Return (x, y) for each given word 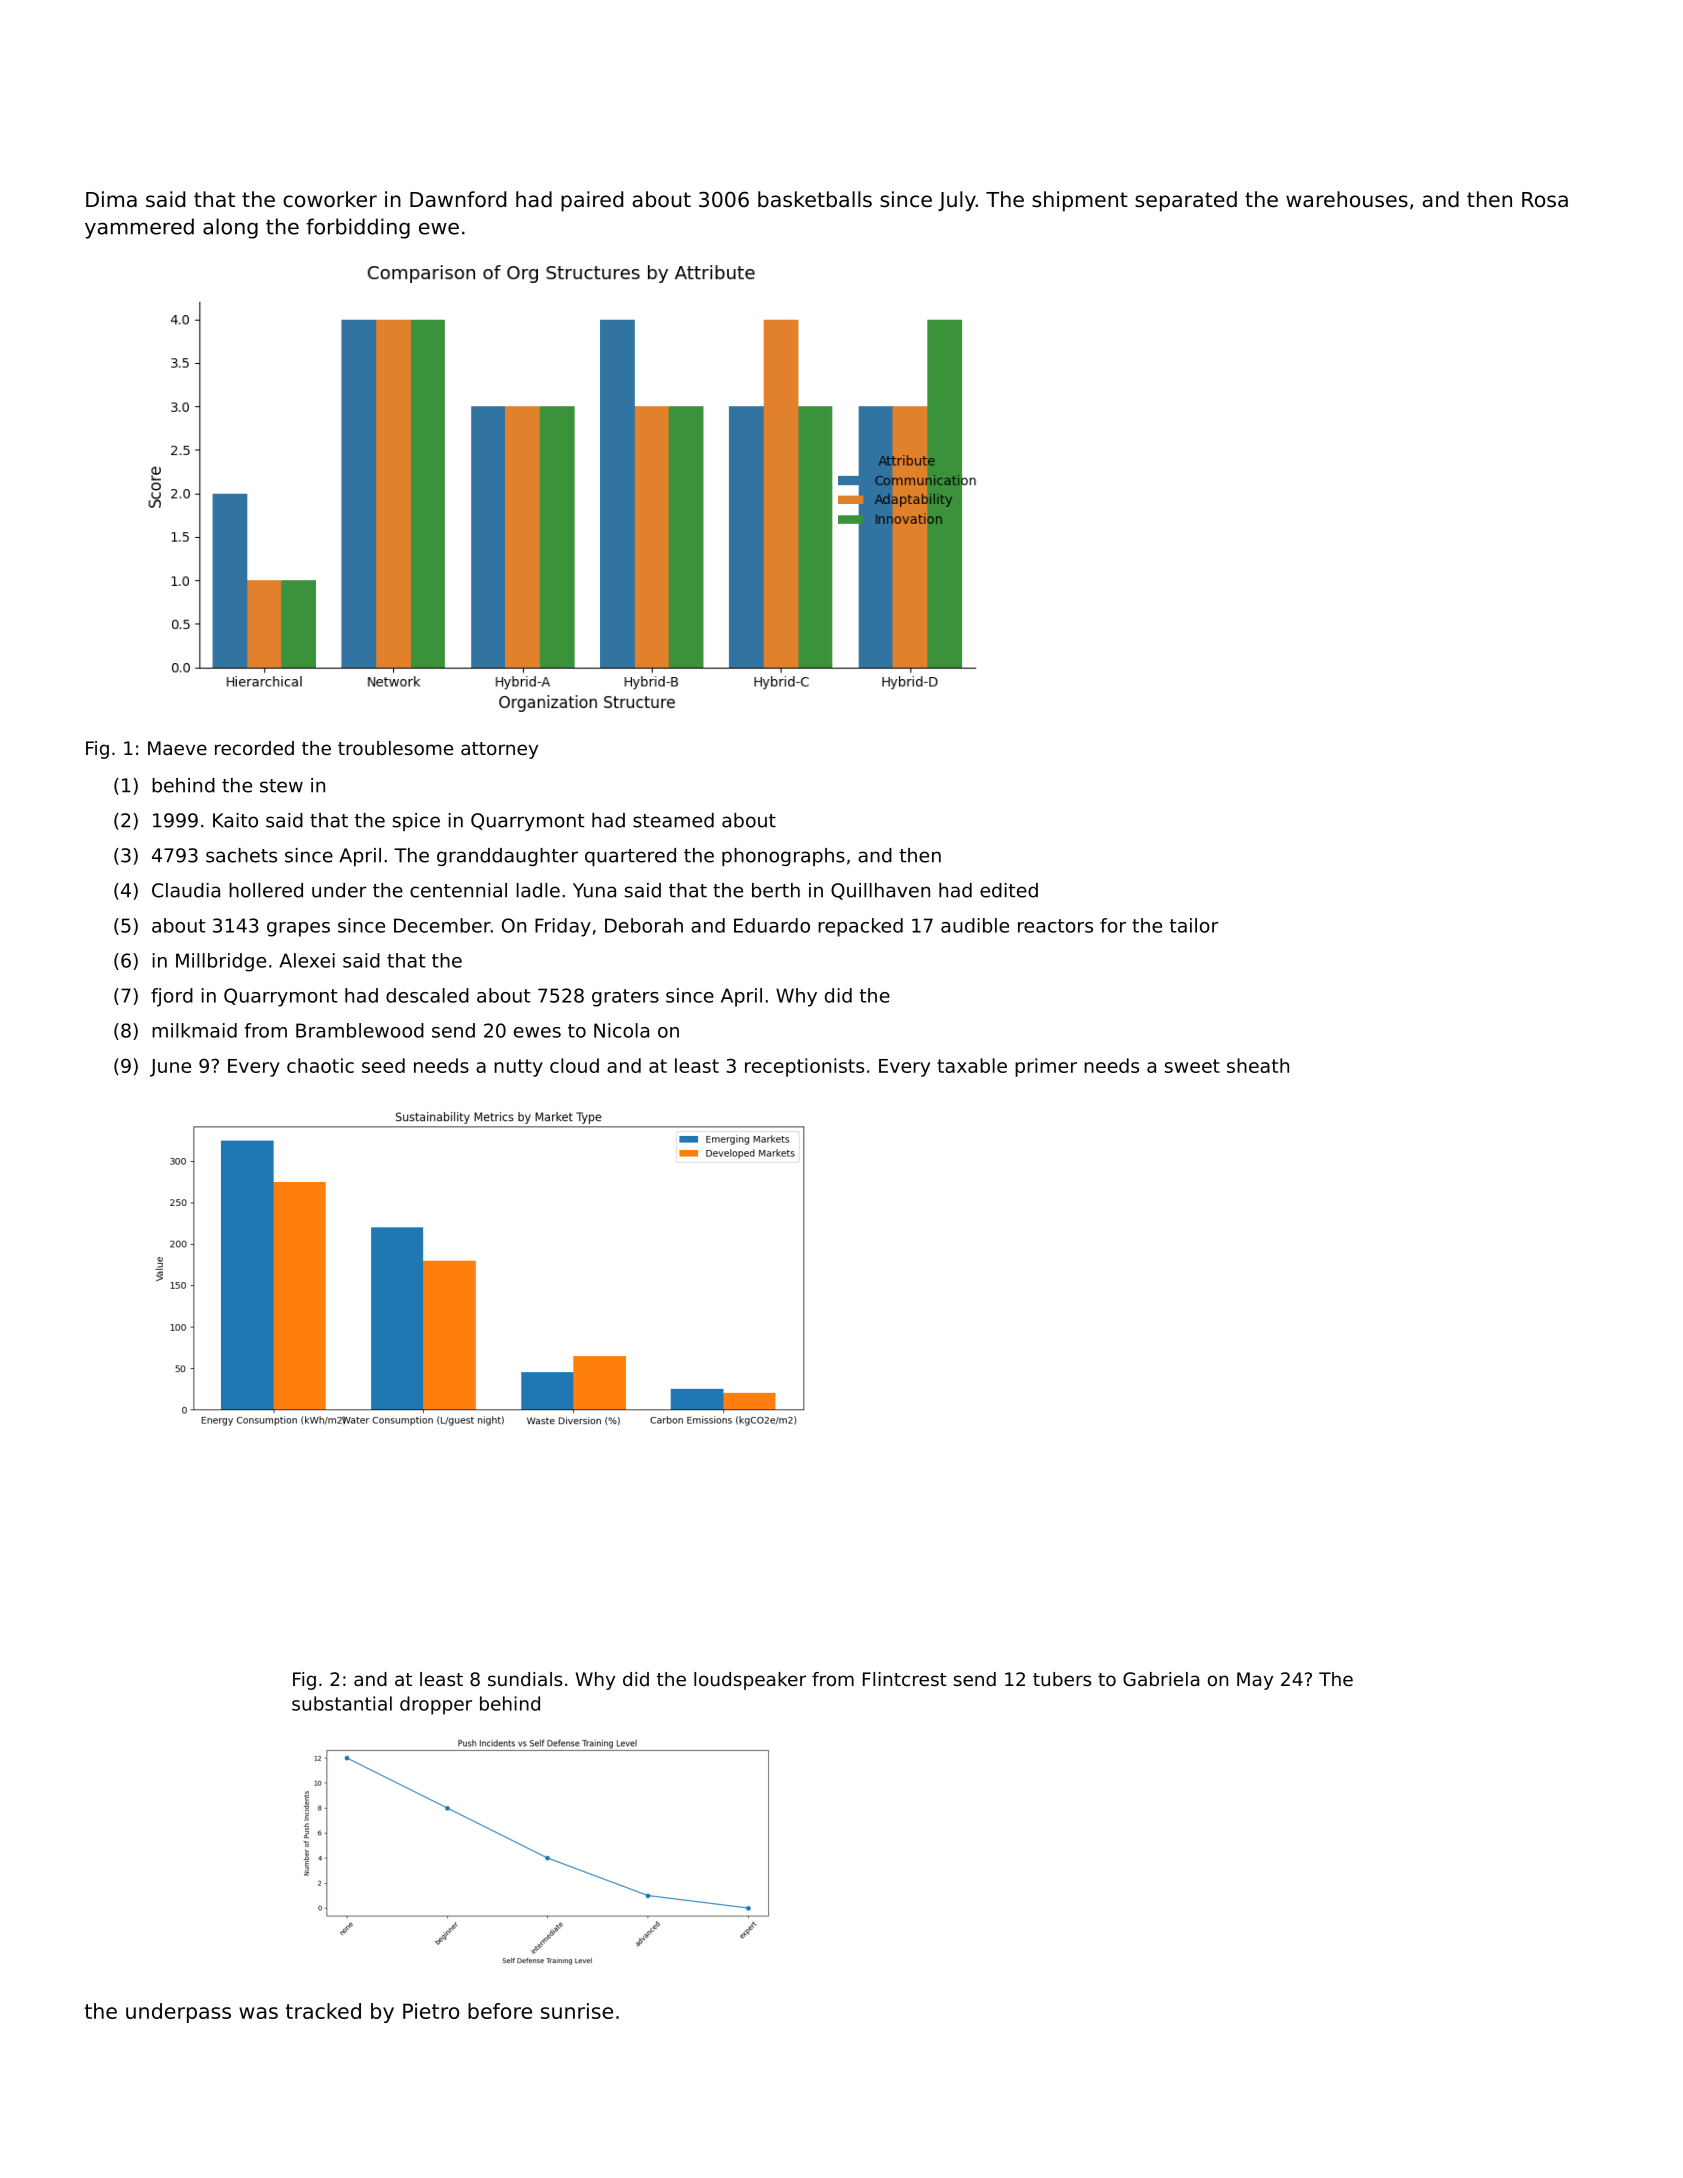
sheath (1258, 1065)
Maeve (177, 748)
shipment (1080, 201)
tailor (1194, 925)
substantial (342, 1703)
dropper (436, 1705)
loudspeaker (750, 1681)
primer (1046, 1067)
